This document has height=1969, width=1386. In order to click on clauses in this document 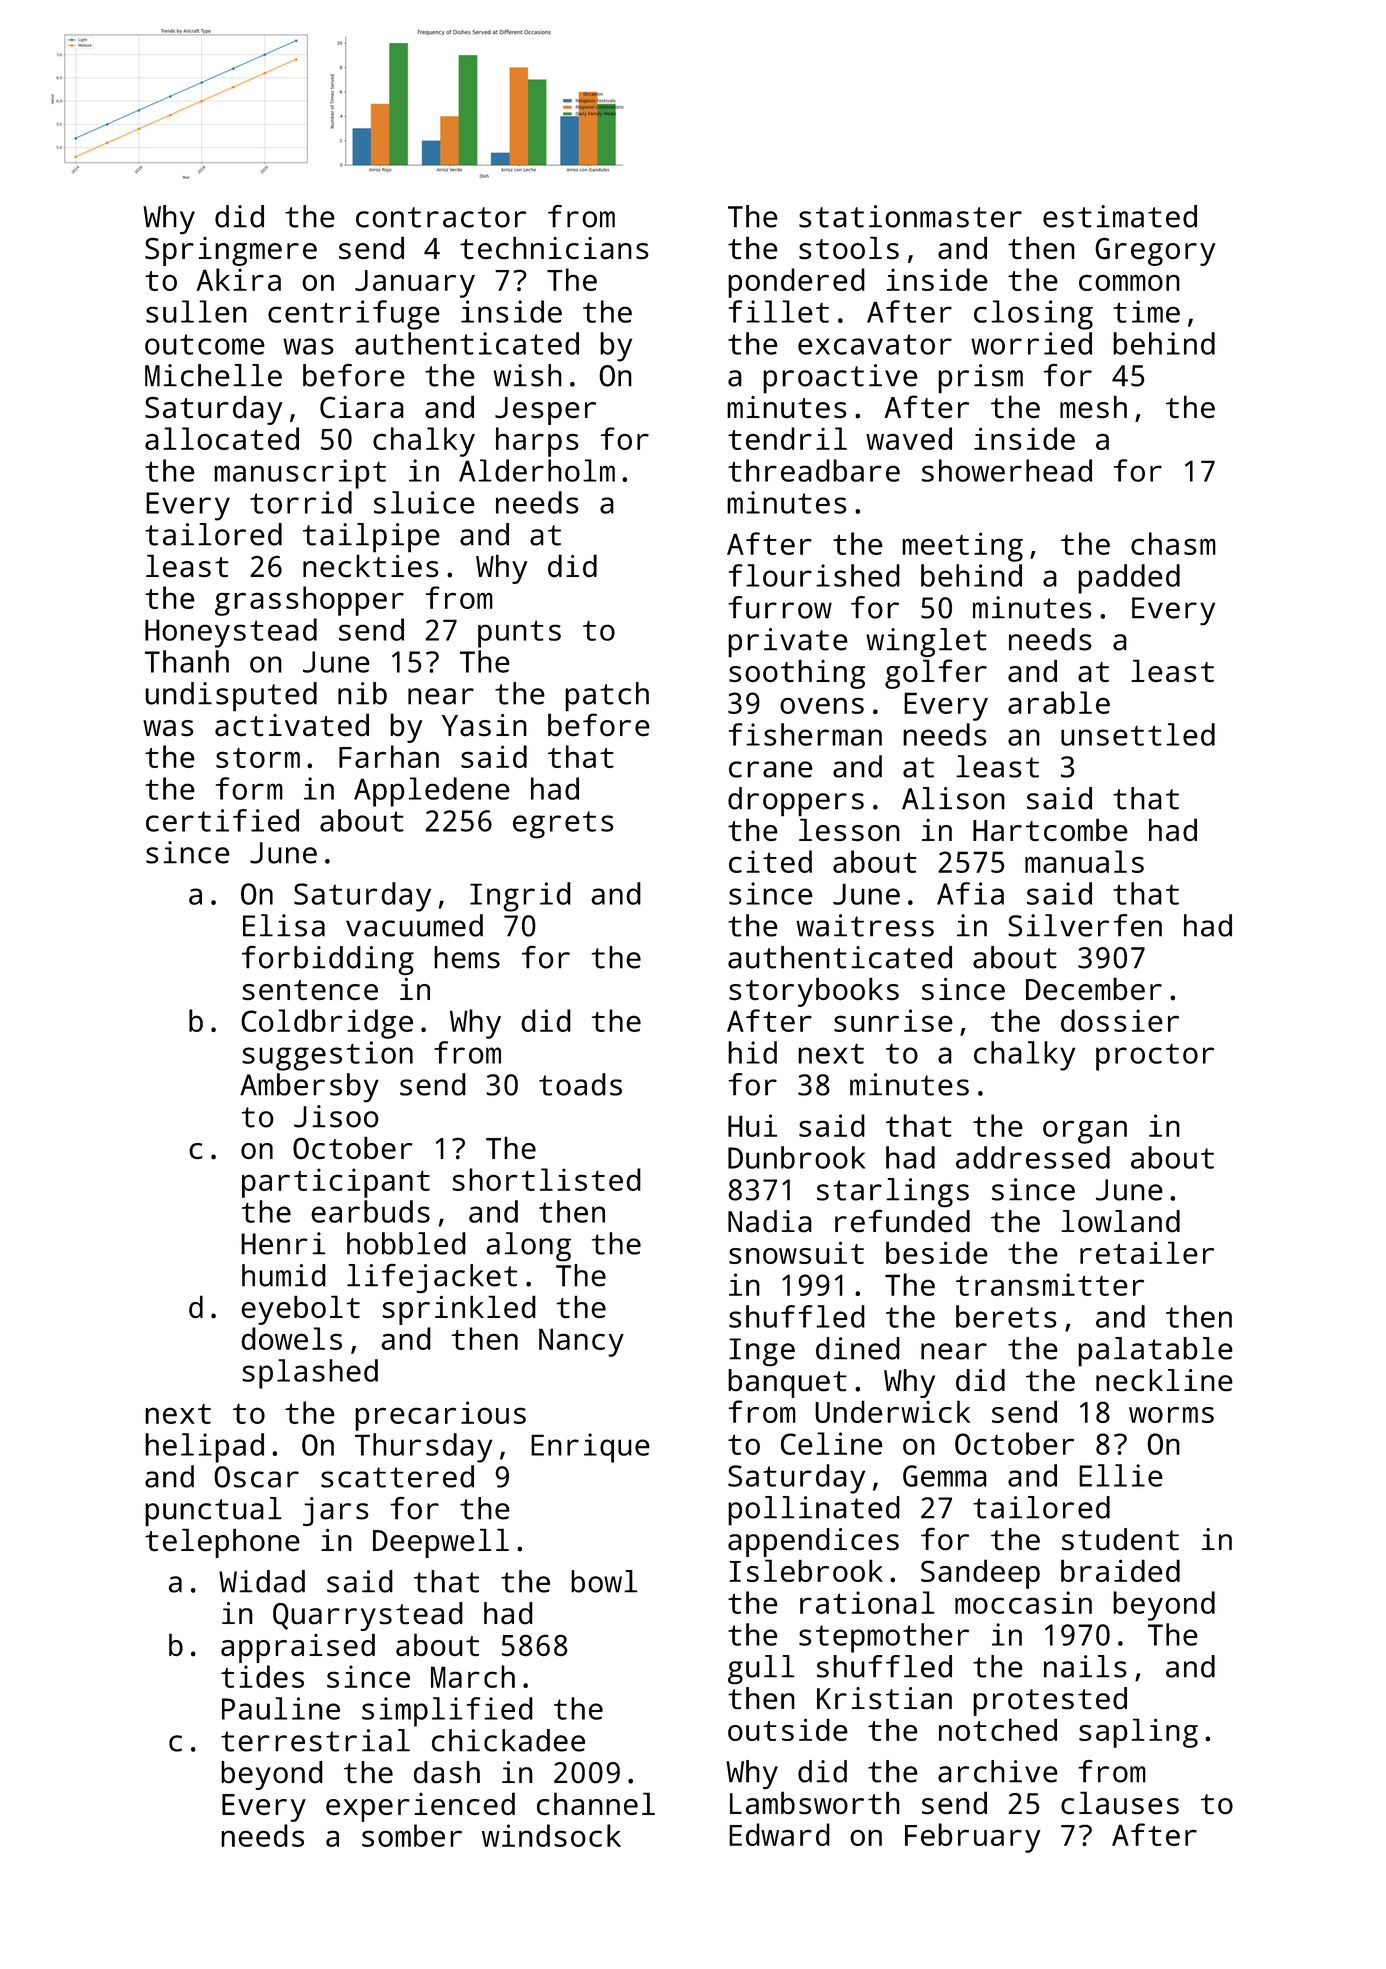, I will do `click(1120, 1803)`.
